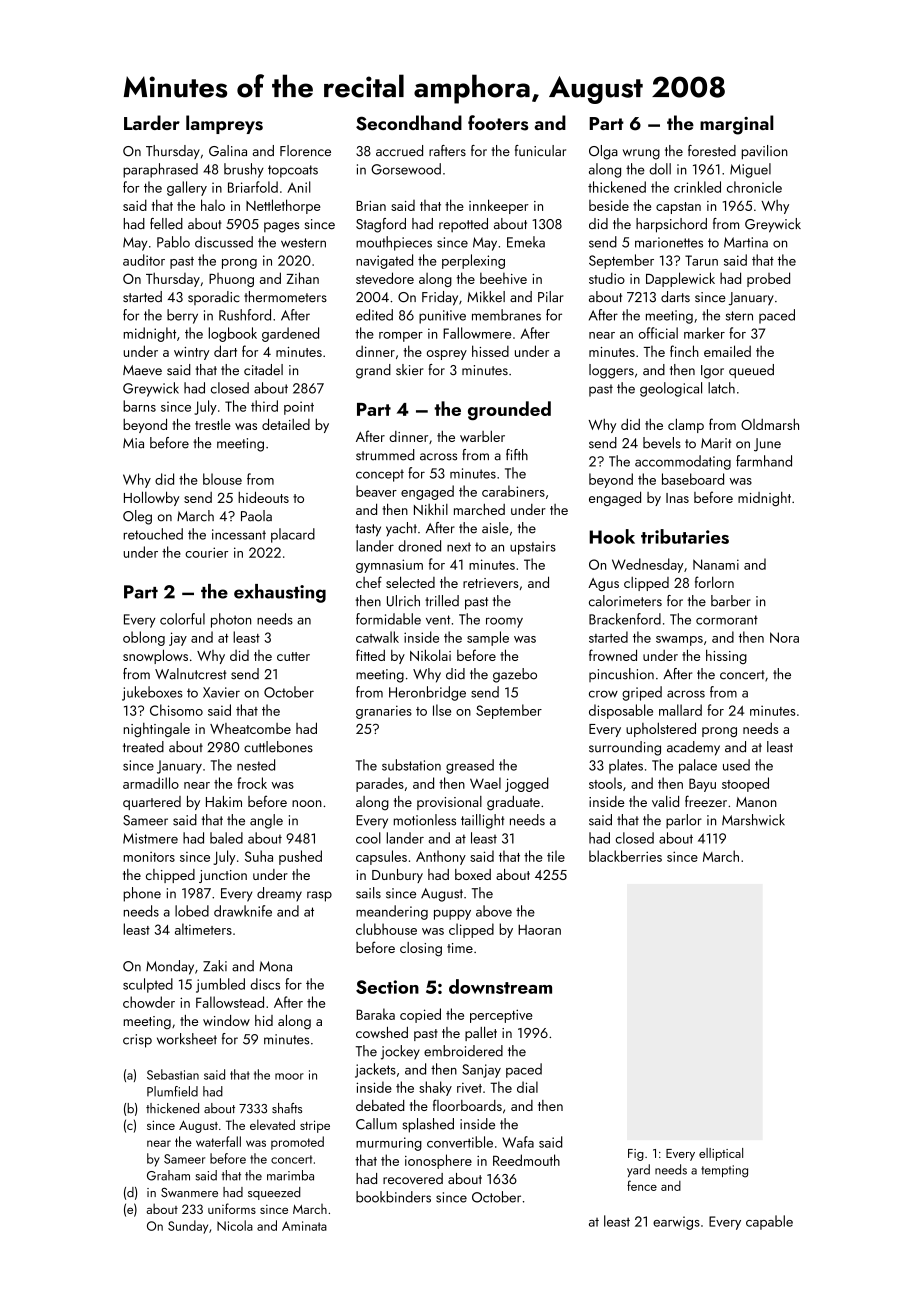  Describe the element at coordinates (680, 710) in the document. I see `mallard` at that location.
